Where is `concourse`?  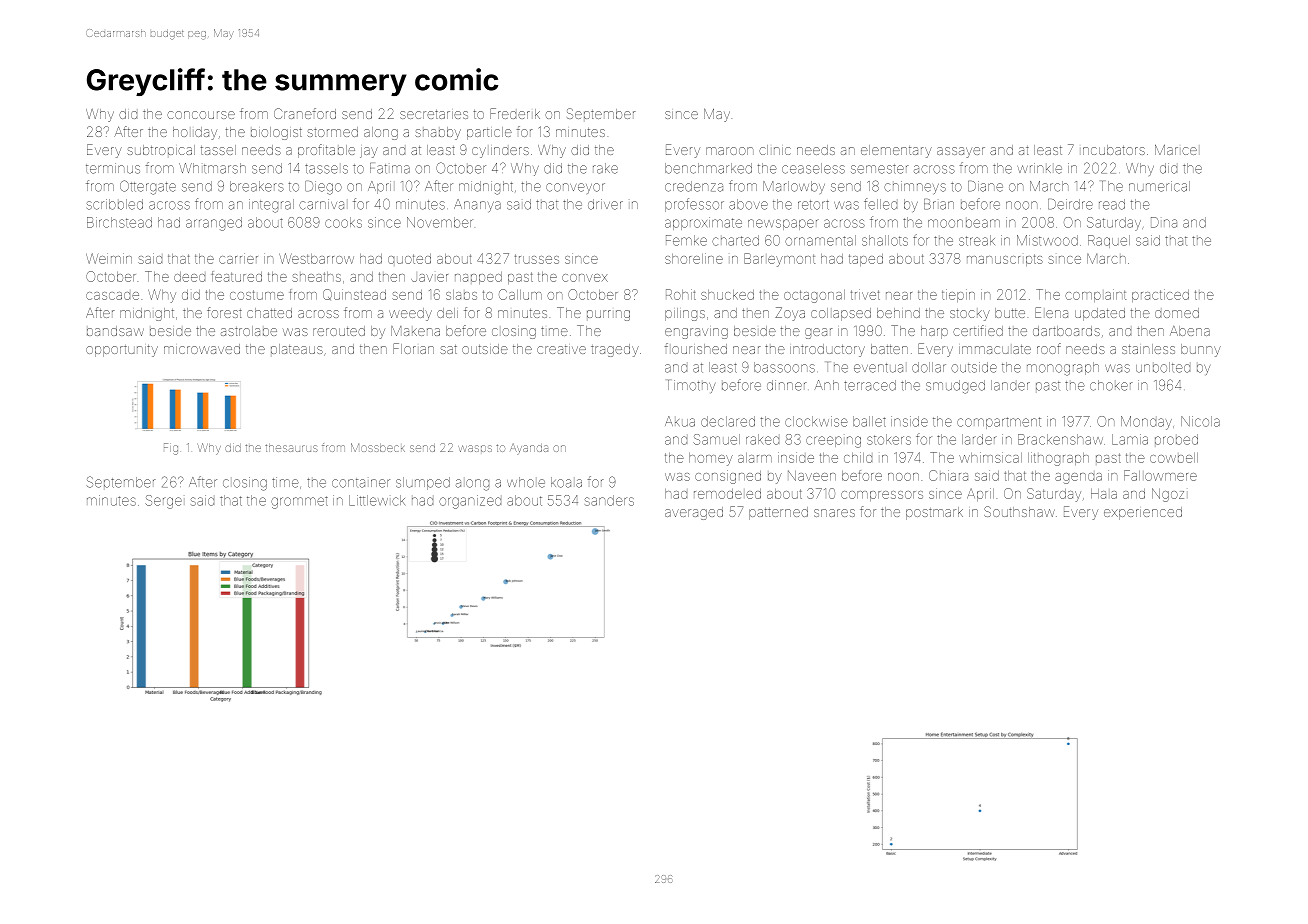
concourse is located at coordinates (201, 115).
